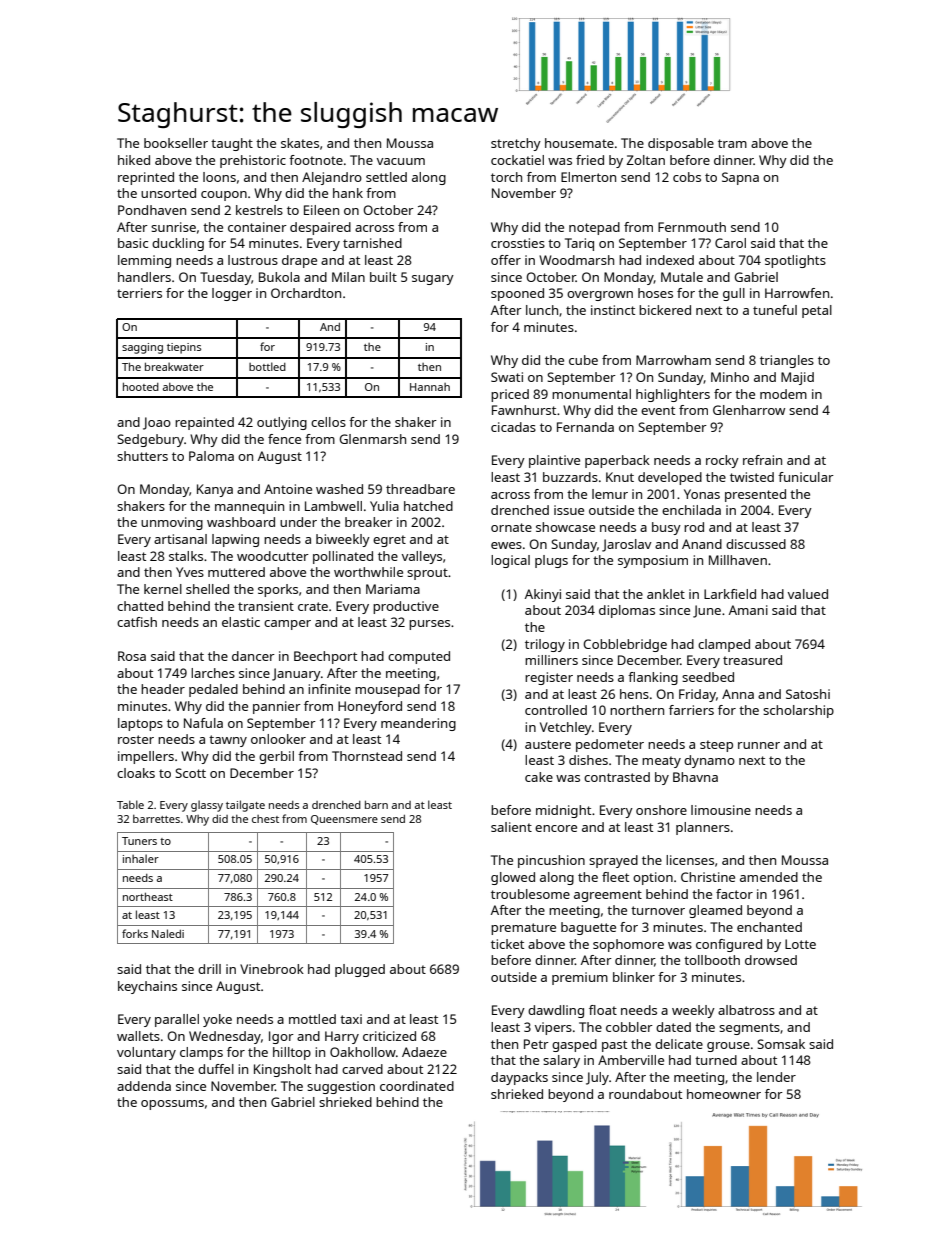  What do you see at coordinates (769, 877) in the screenshot?
I see `amended` at bounding box center [769, 877].
